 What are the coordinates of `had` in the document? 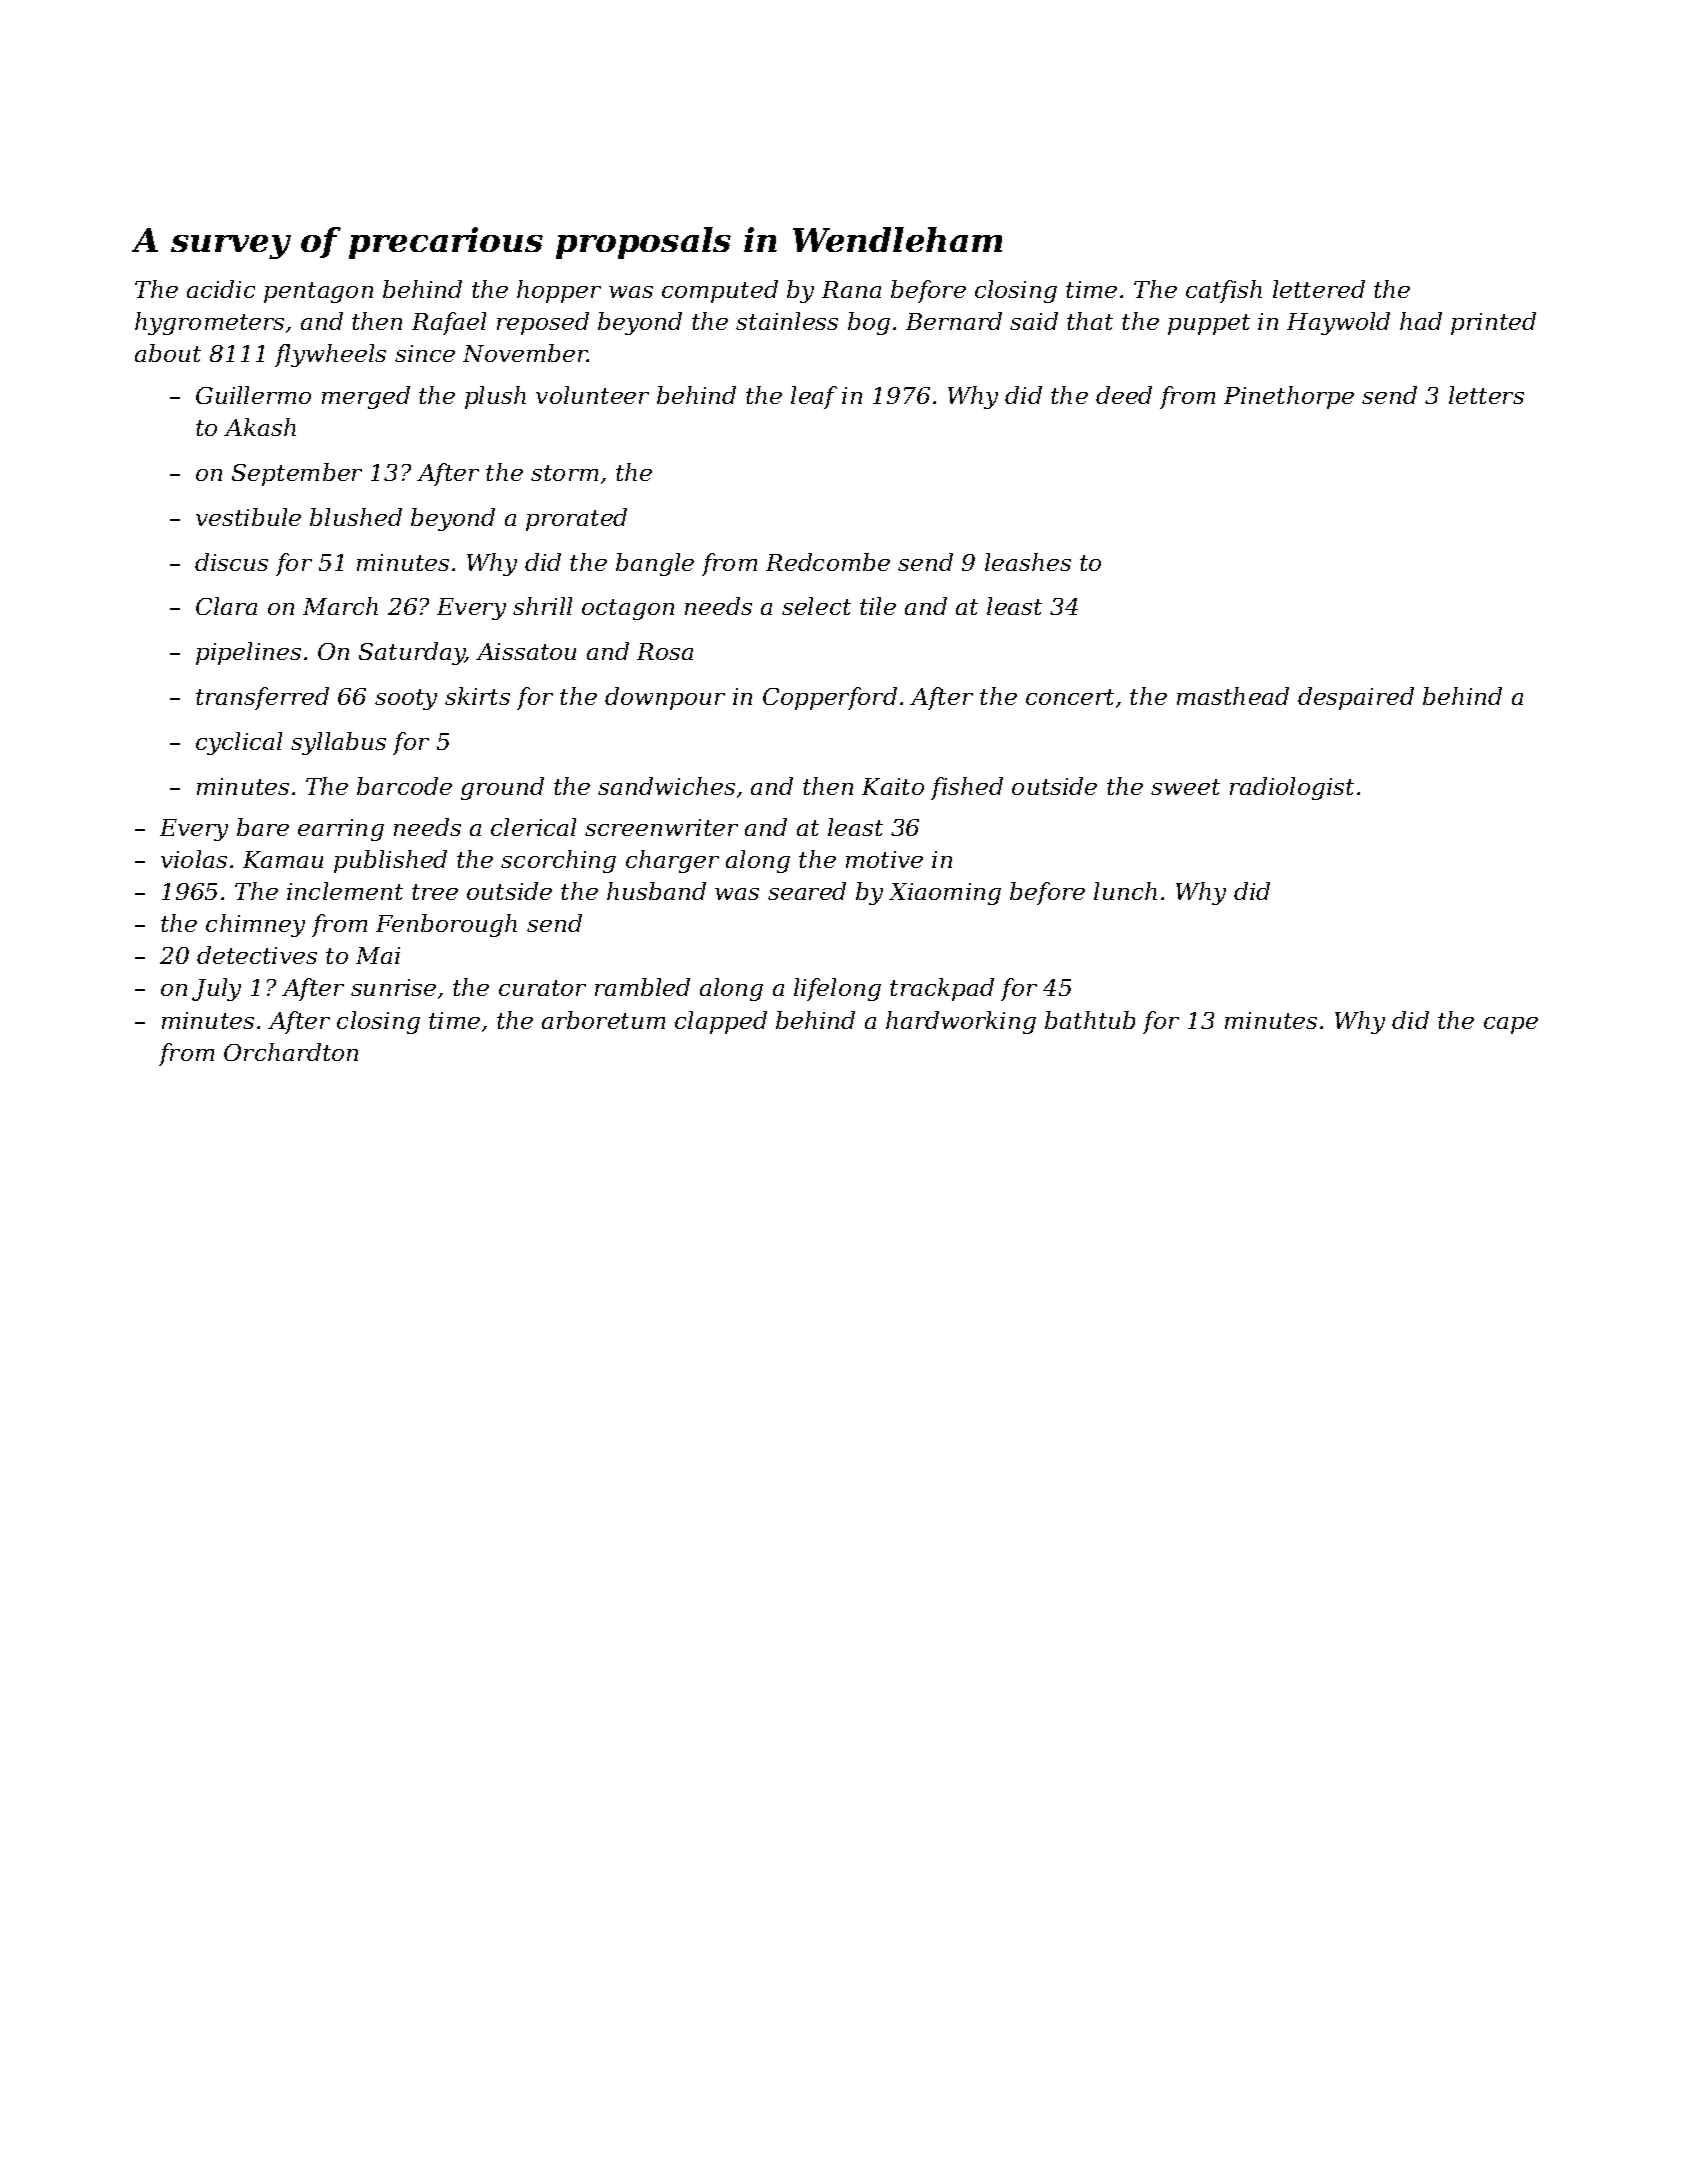 It's located at (1421, 321).
